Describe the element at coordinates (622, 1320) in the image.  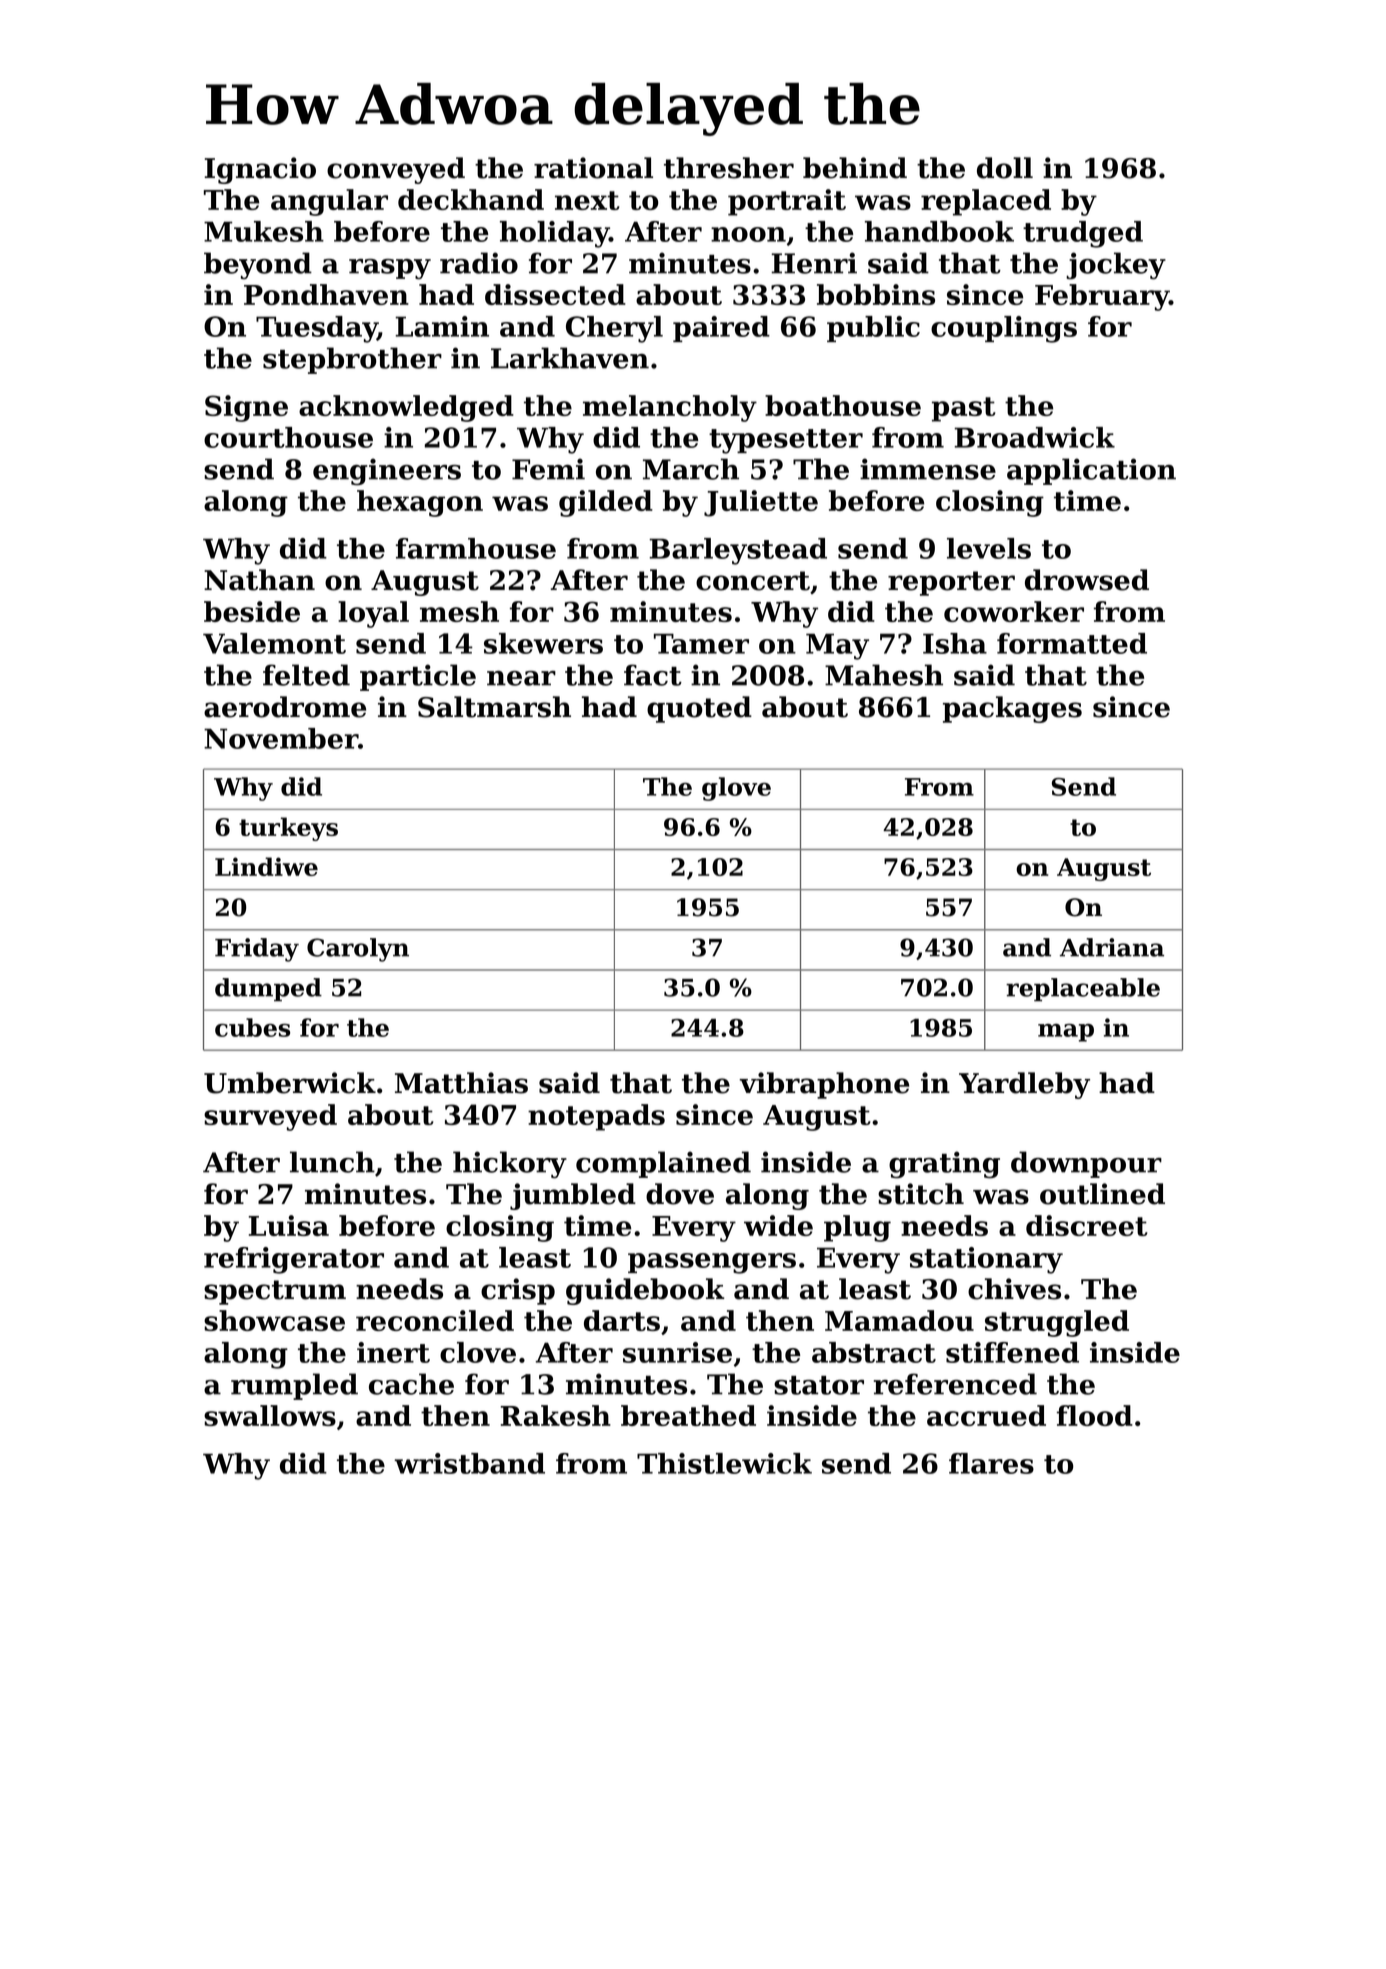
I see `darts` at that location.
